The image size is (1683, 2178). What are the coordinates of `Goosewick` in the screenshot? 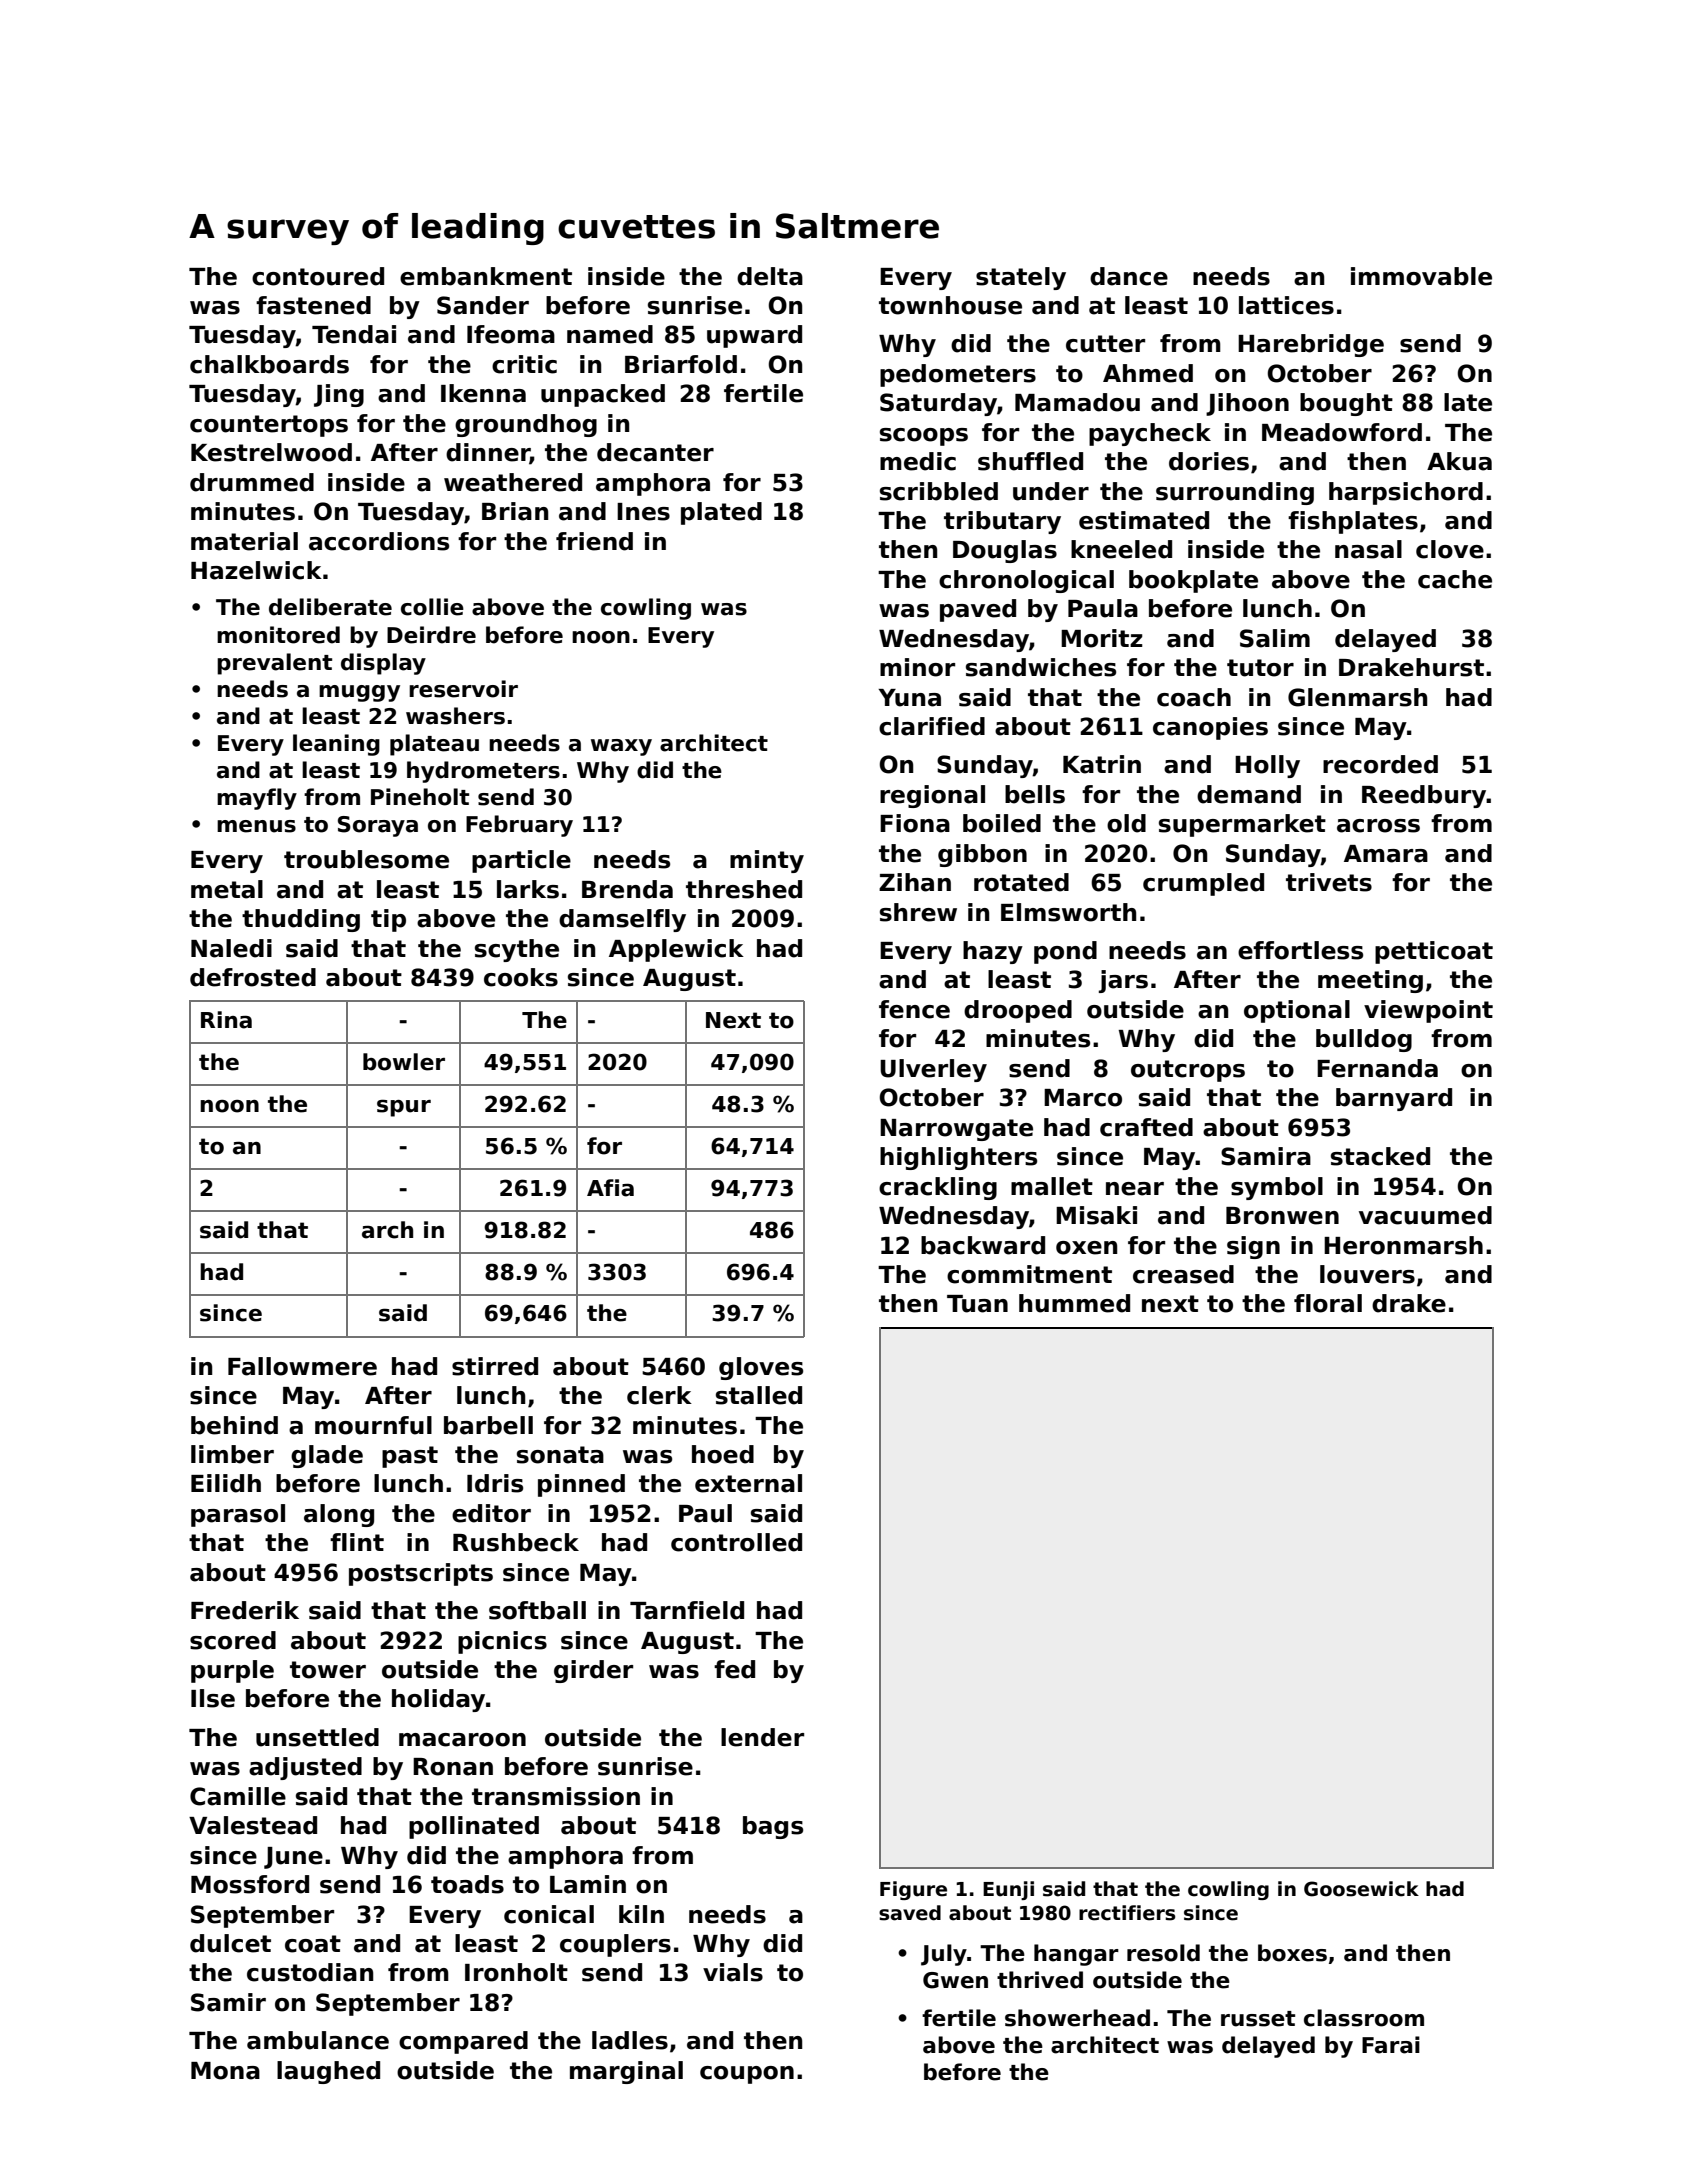 It's located at (1361, 1889).
